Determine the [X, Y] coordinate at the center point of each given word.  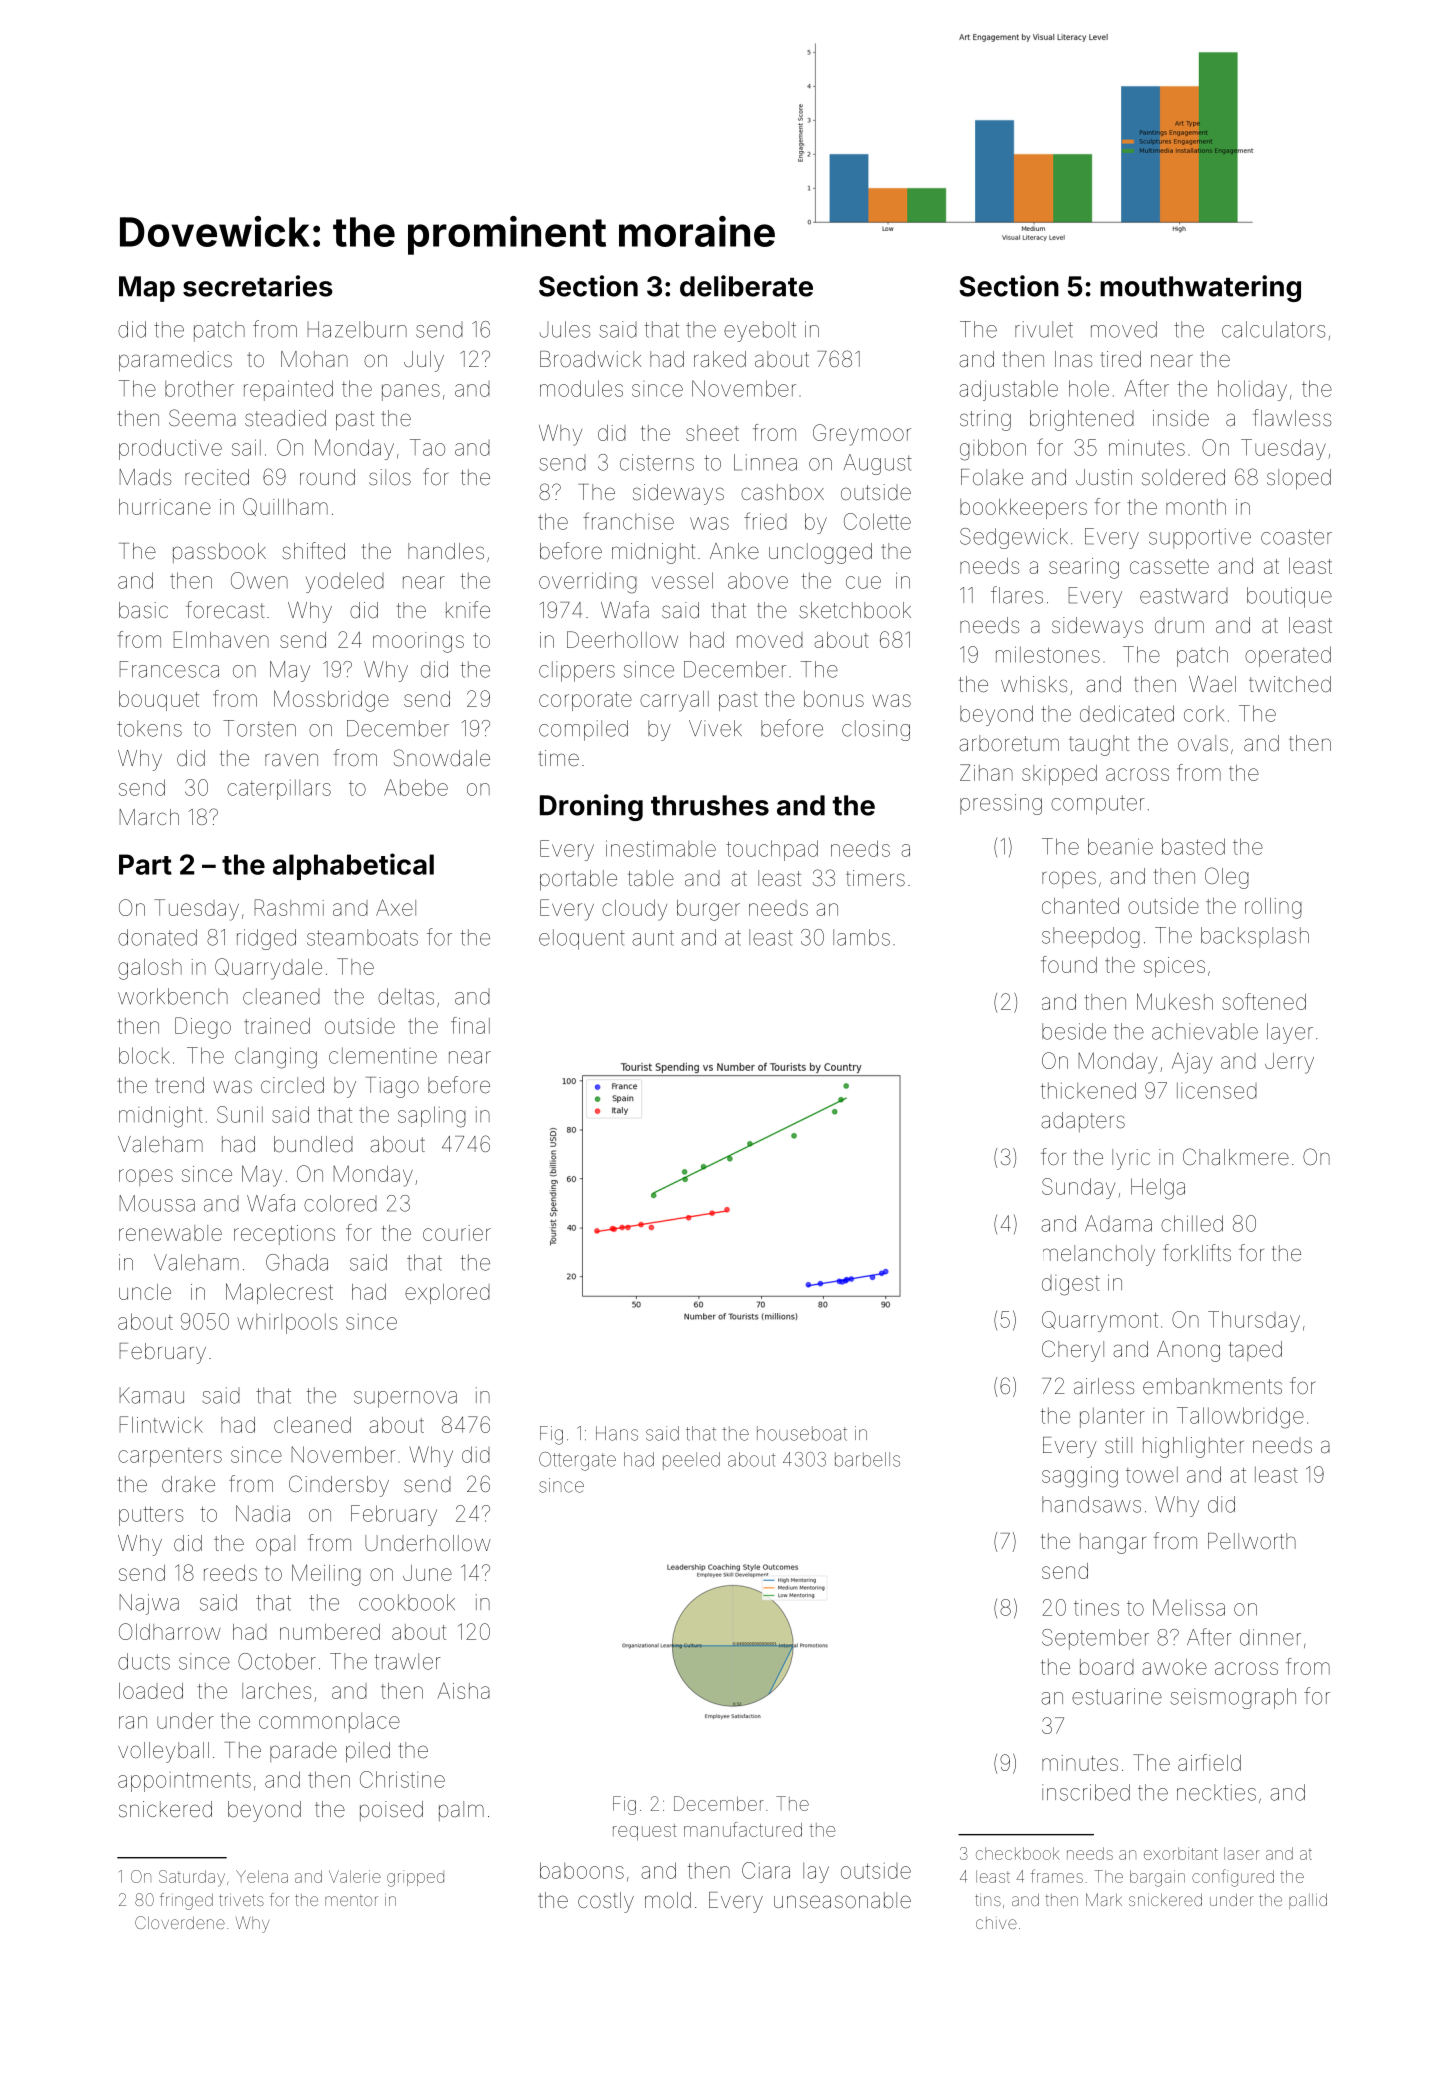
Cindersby [339, 1486]
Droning [591, 807]
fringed [186, 1901]
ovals [1203, 743]
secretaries [258, 286]
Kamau [152, 1395]
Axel [396, 907]
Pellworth [1252, 1541]
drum [1179, 625]
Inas [1073, 359]
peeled [691, 1461]
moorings [418, 642]
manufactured [743, 1829]
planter [1112, 1417]
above [758, 581]
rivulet [1044, 329]
